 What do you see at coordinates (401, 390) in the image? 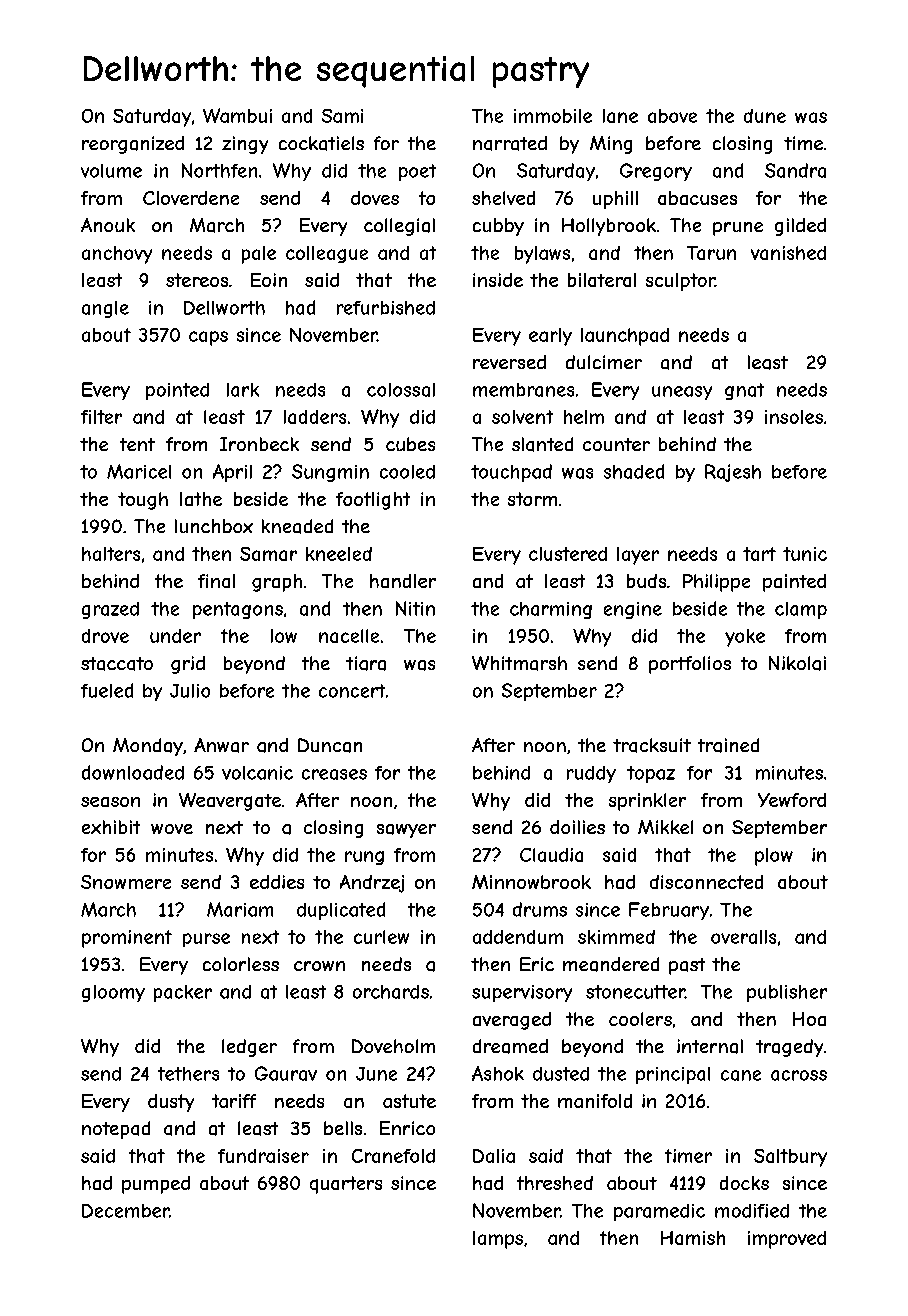
I see `colossal` at bounding box center [401, 390].
